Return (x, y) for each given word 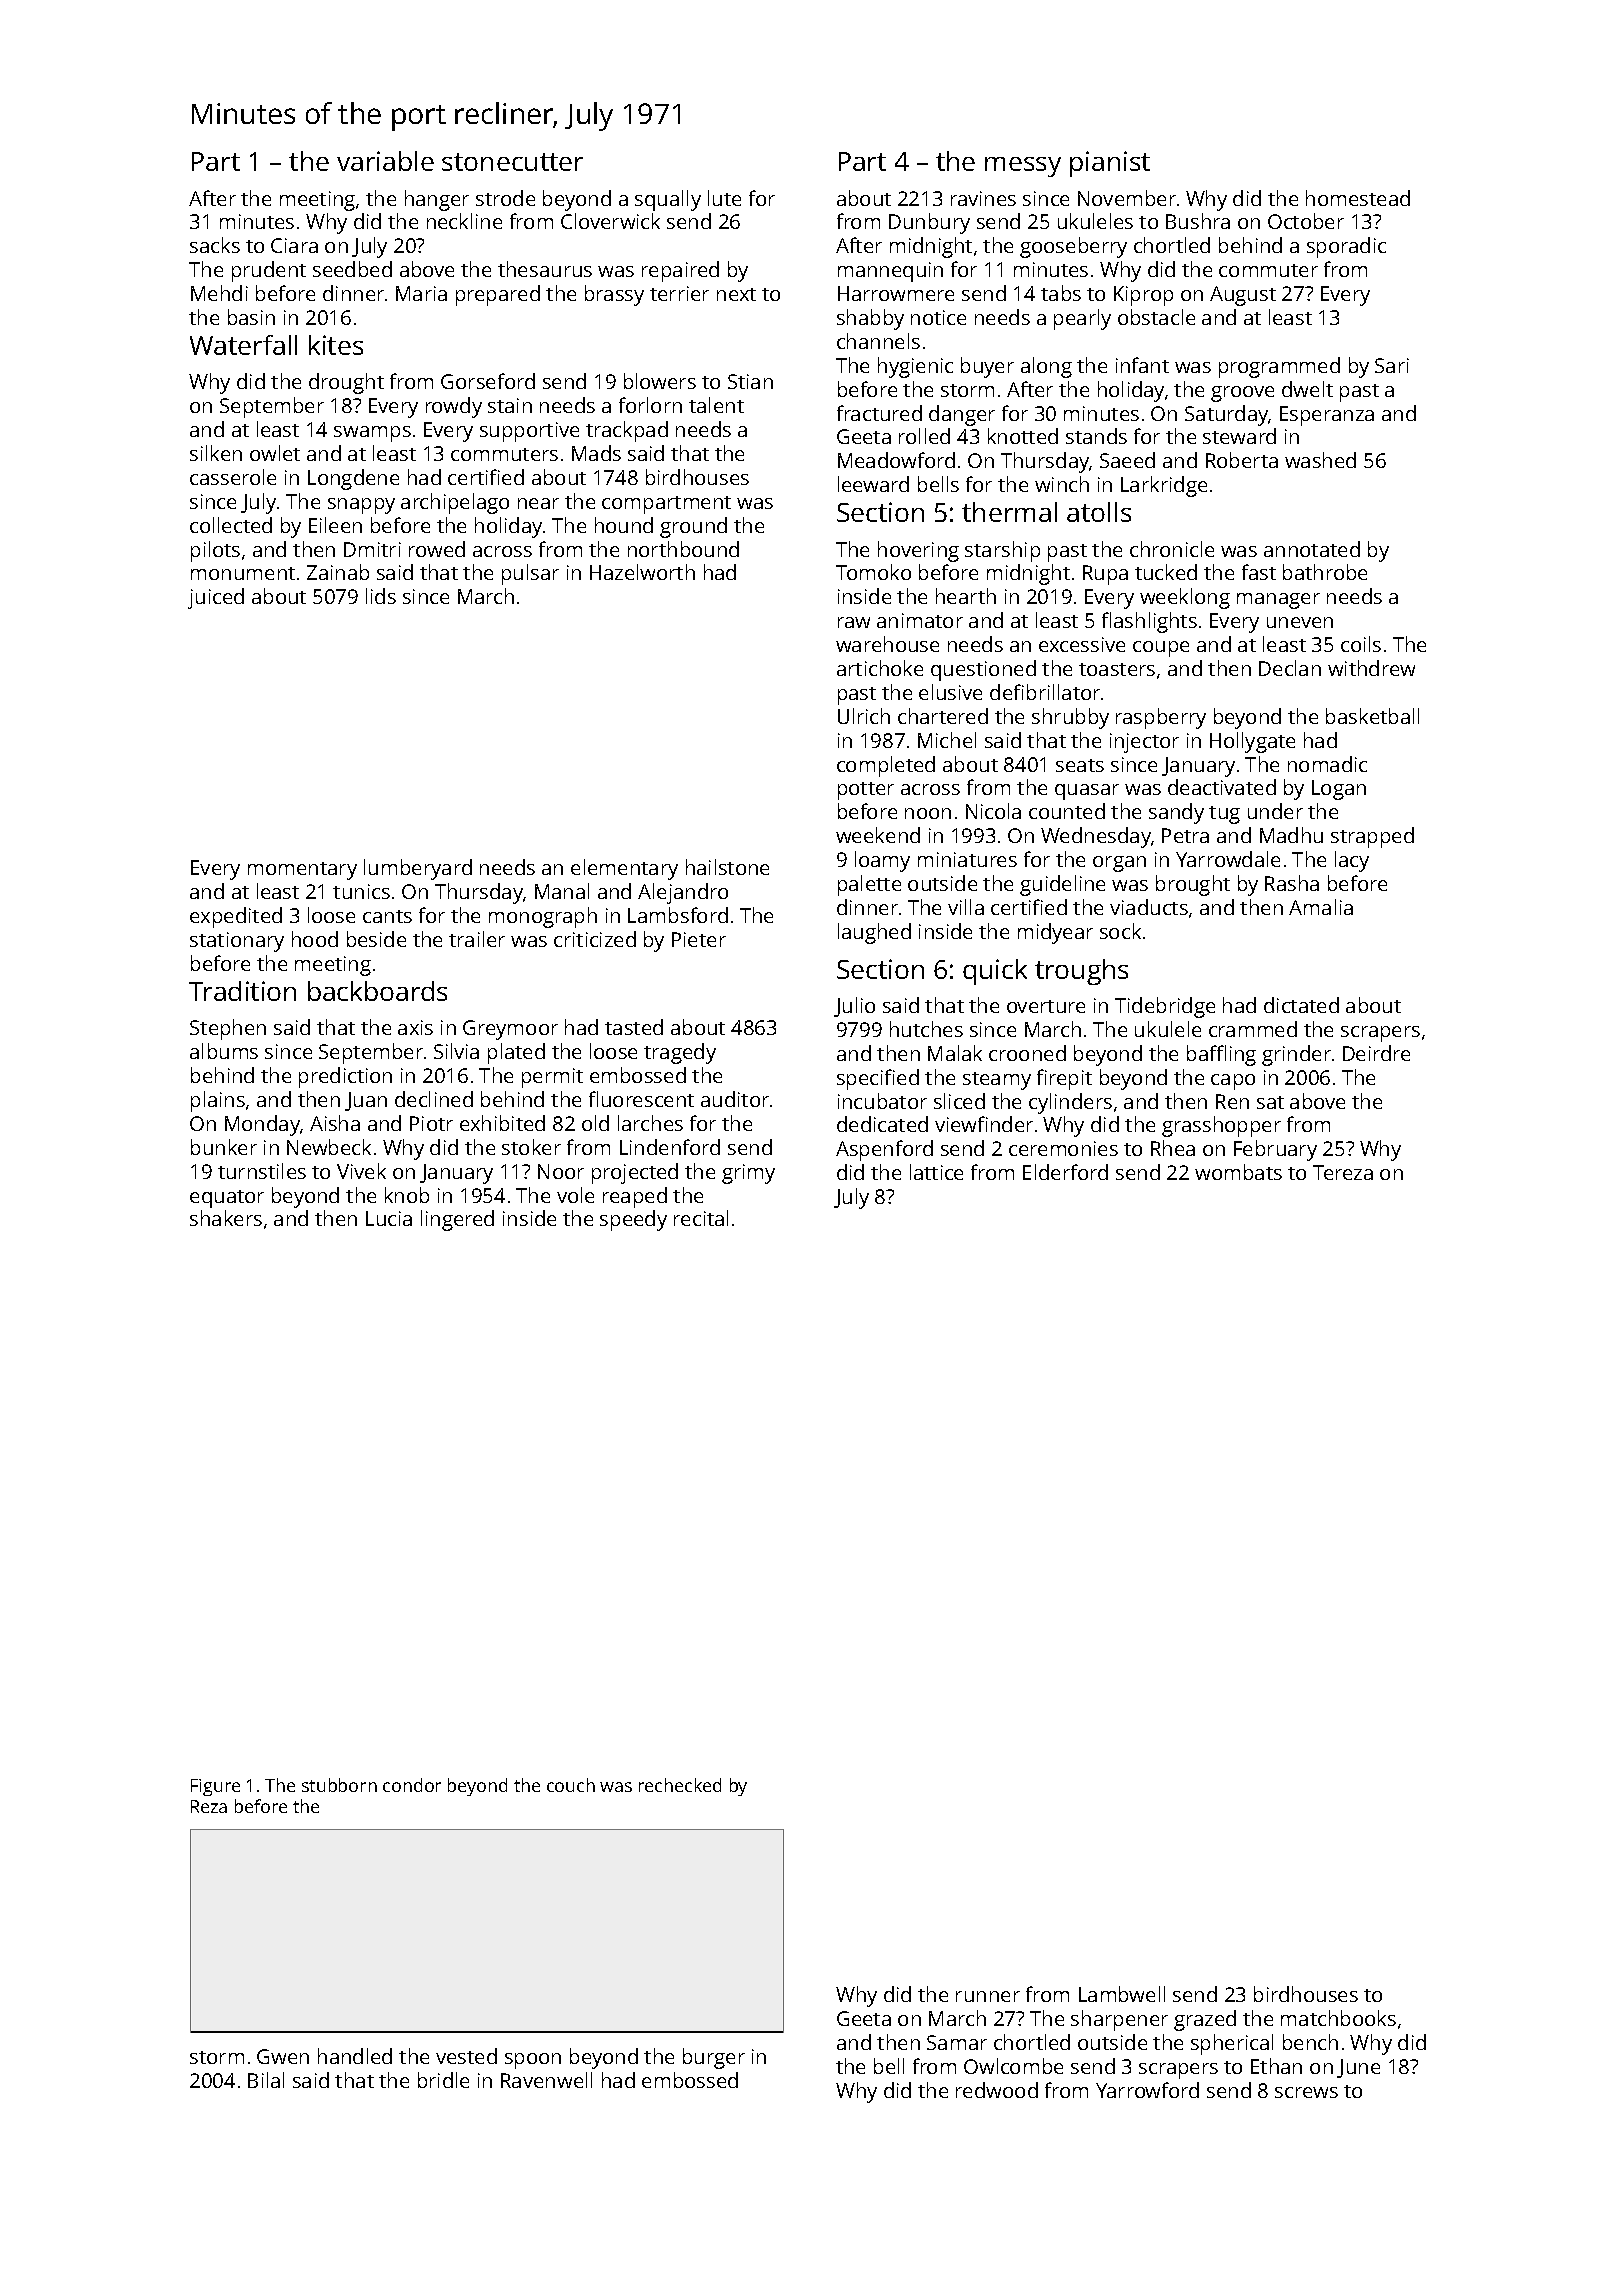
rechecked (680, 1785)
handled (355, 2056)
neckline (464, 221)
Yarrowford (1147, 2090)
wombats (1238, 1172)
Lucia (389, 1218)
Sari (1392, 365)
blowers (660, 381)
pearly (1082, 319)
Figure (215, 1787)
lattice (936, 1172)
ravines (983, 198)
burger (714, 2058)
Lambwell (1122, 1994)
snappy (361, 506)
